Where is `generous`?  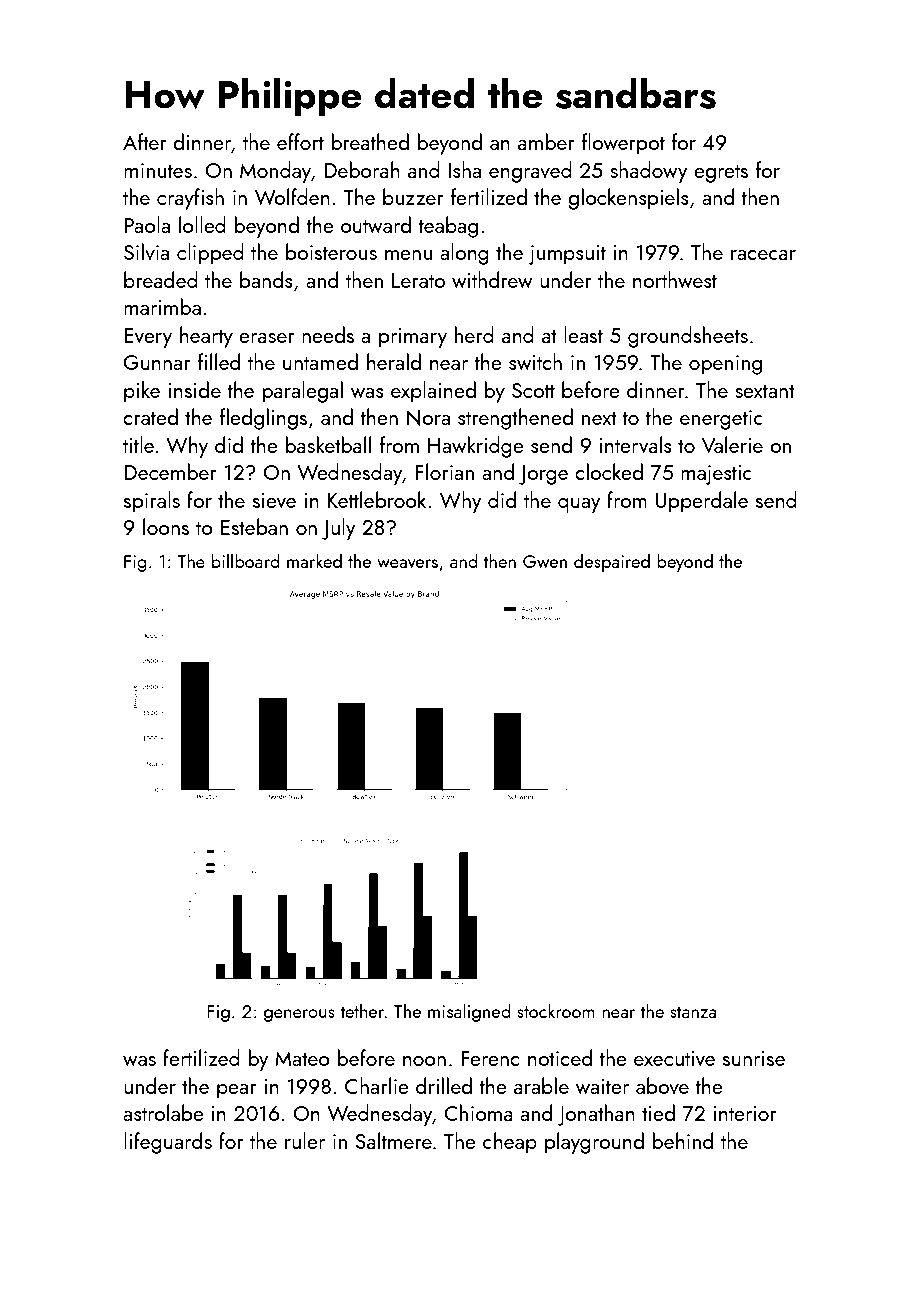 generous is located at coordinates (299, 1015).
